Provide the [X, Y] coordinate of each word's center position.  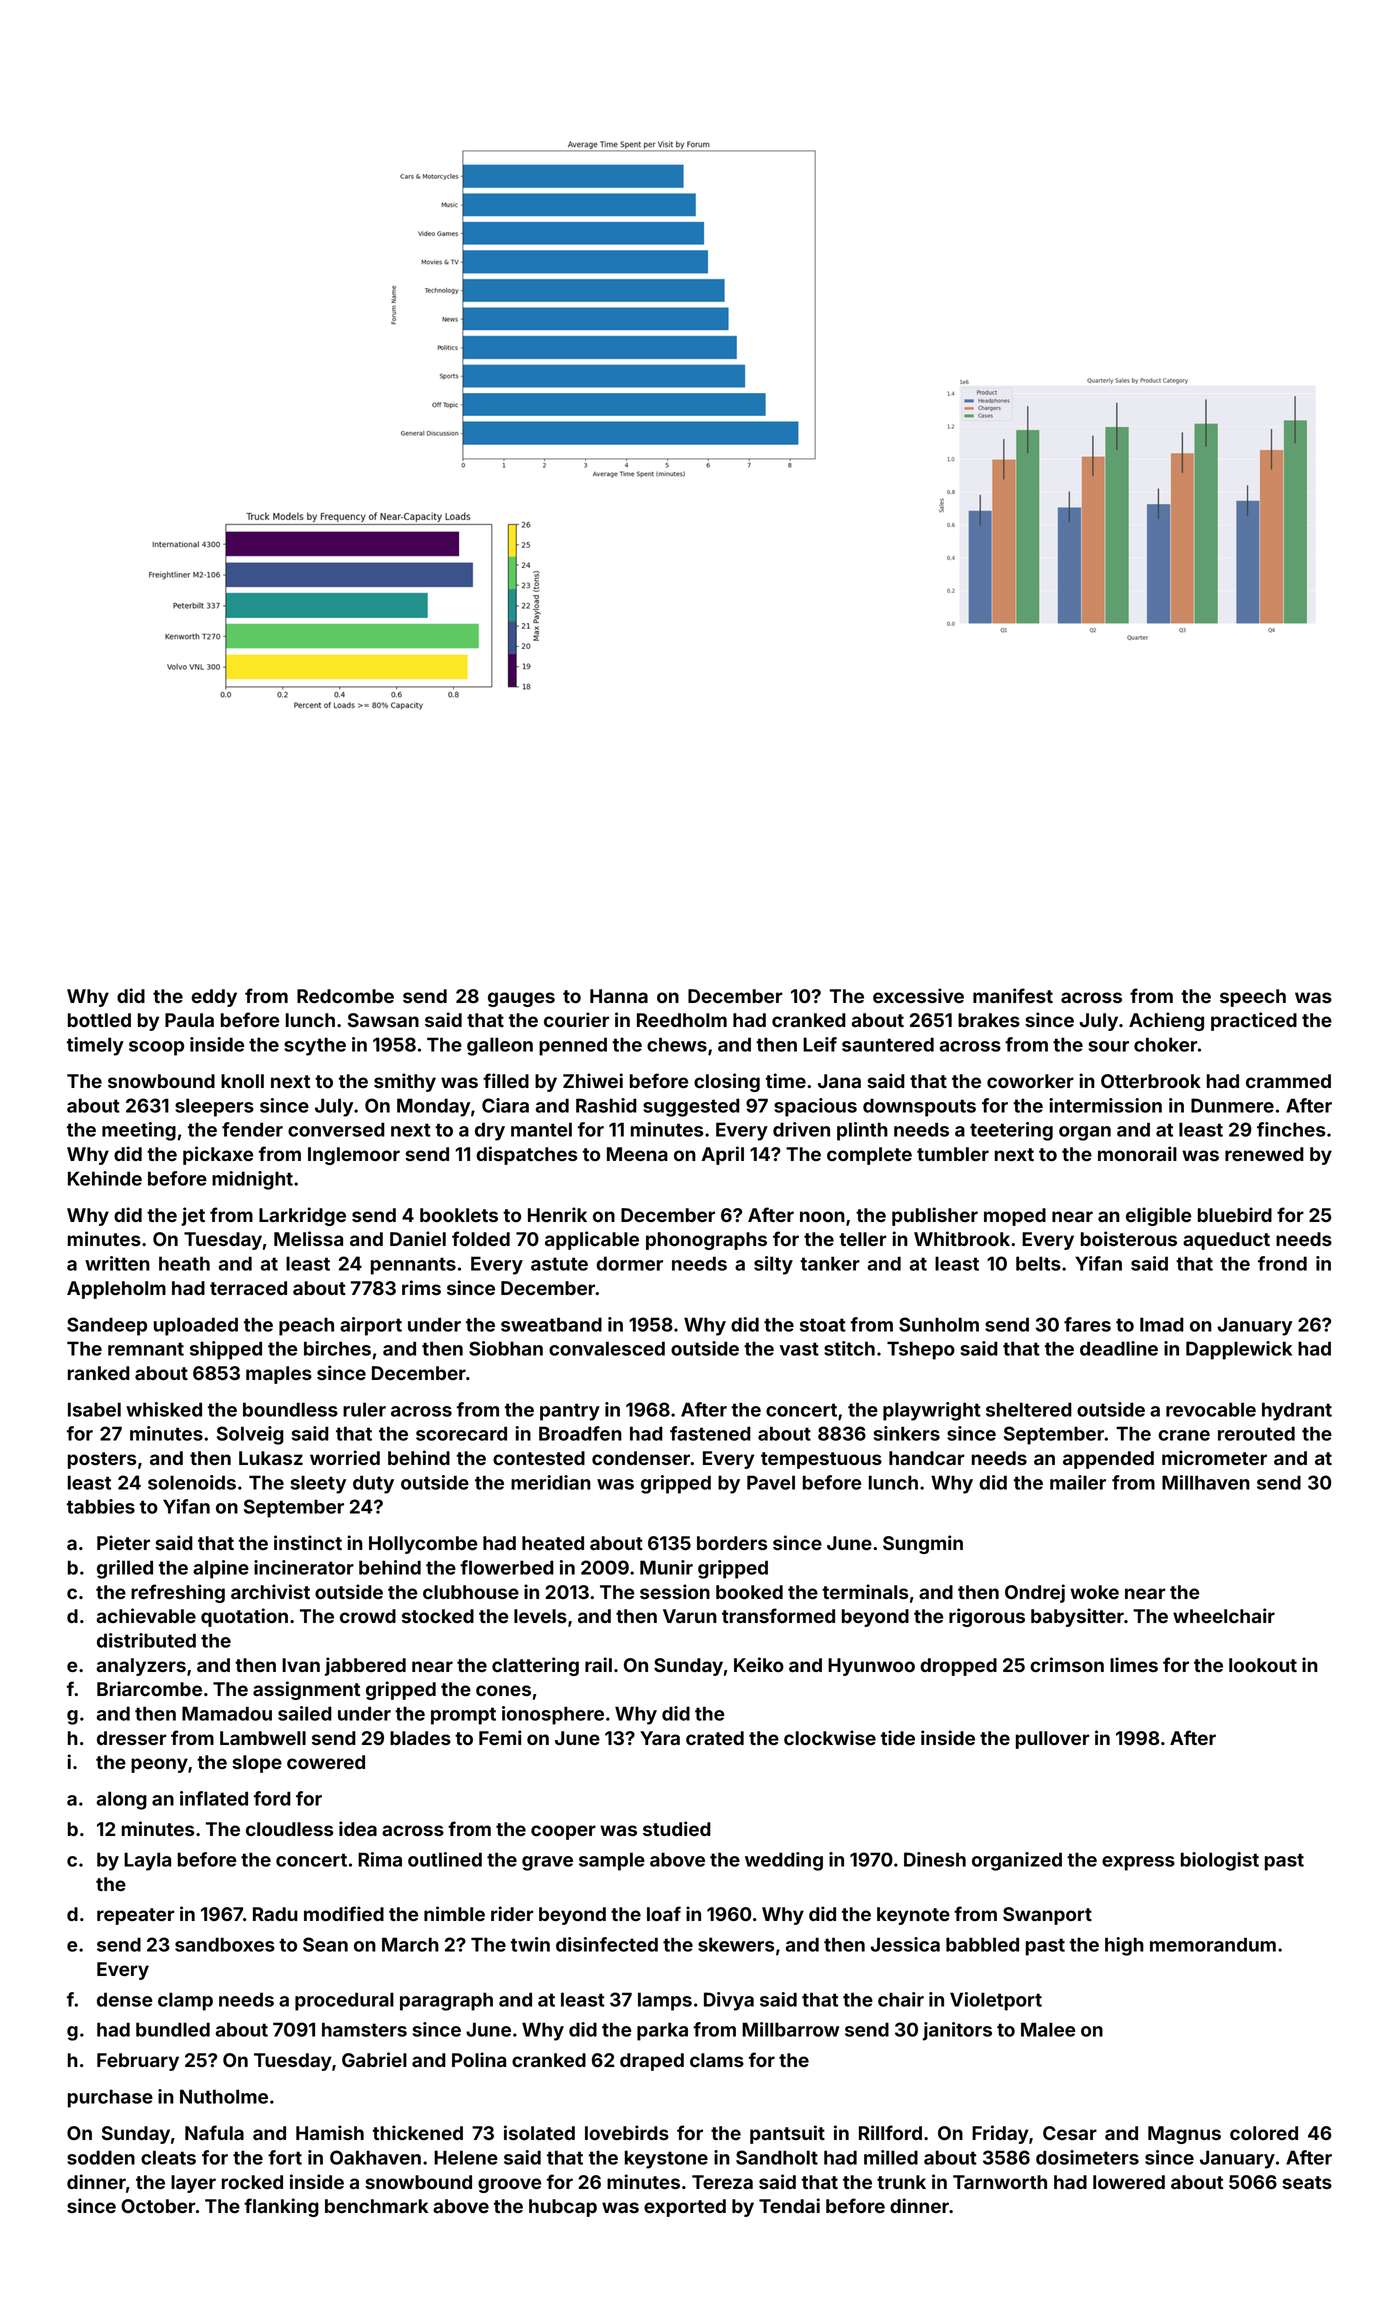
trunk [901, 2182]
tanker [830, 1263]
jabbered [365, 1666]
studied [677, 1828]
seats [1307, 2182]
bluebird [1235, 1214]
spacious [815, 1107]
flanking [281, 2207]
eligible [1158, 1216]
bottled [99, 1020]
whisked [164, 1409]
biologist [1220, 1861]
